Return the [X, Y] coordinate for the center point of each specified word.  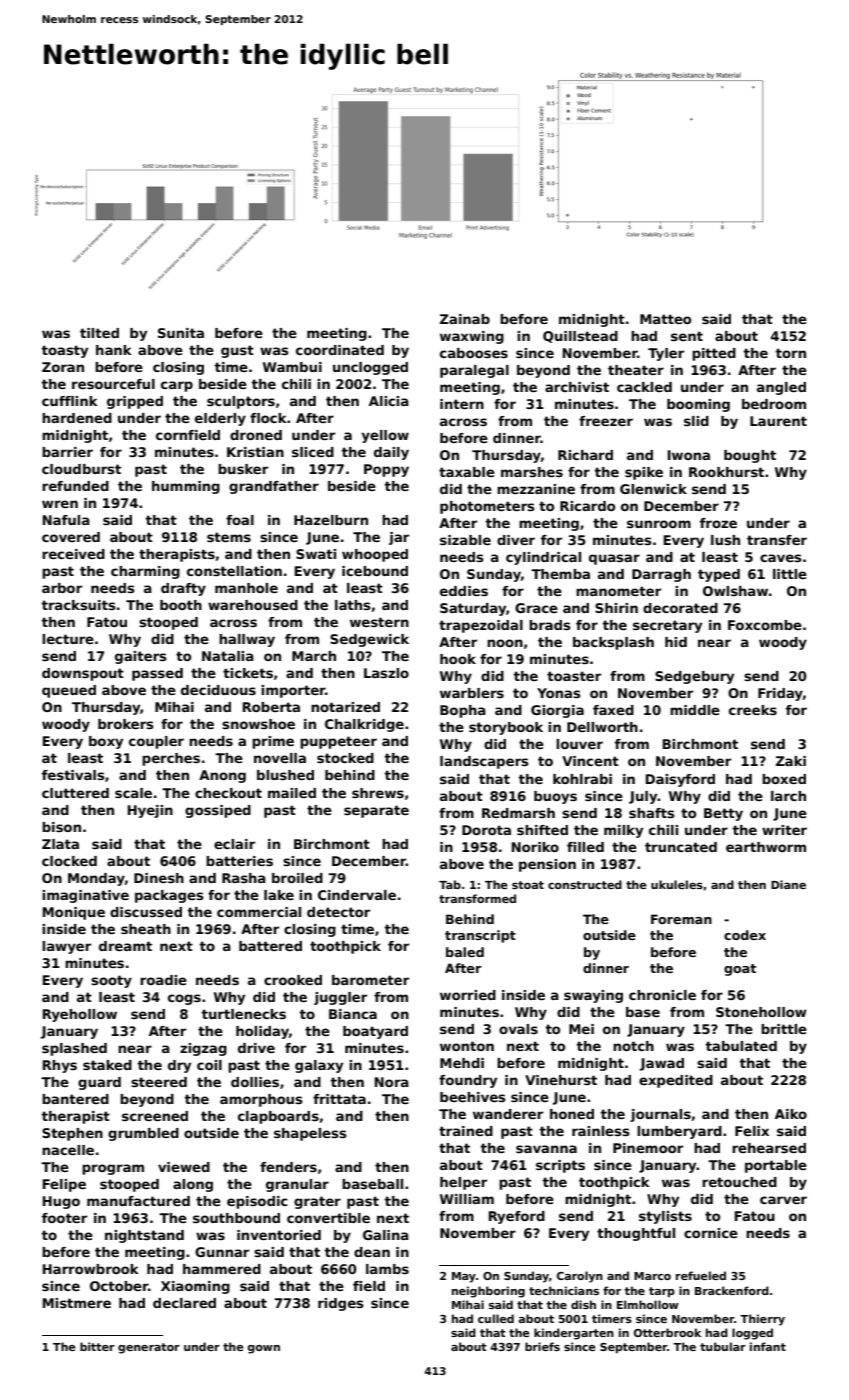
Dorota [486, 830]
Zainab [465, 319]
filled [585, 847]
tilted [99, 333]
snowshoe [258, 724]
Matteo [665, 319]
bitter [97, 1346]
